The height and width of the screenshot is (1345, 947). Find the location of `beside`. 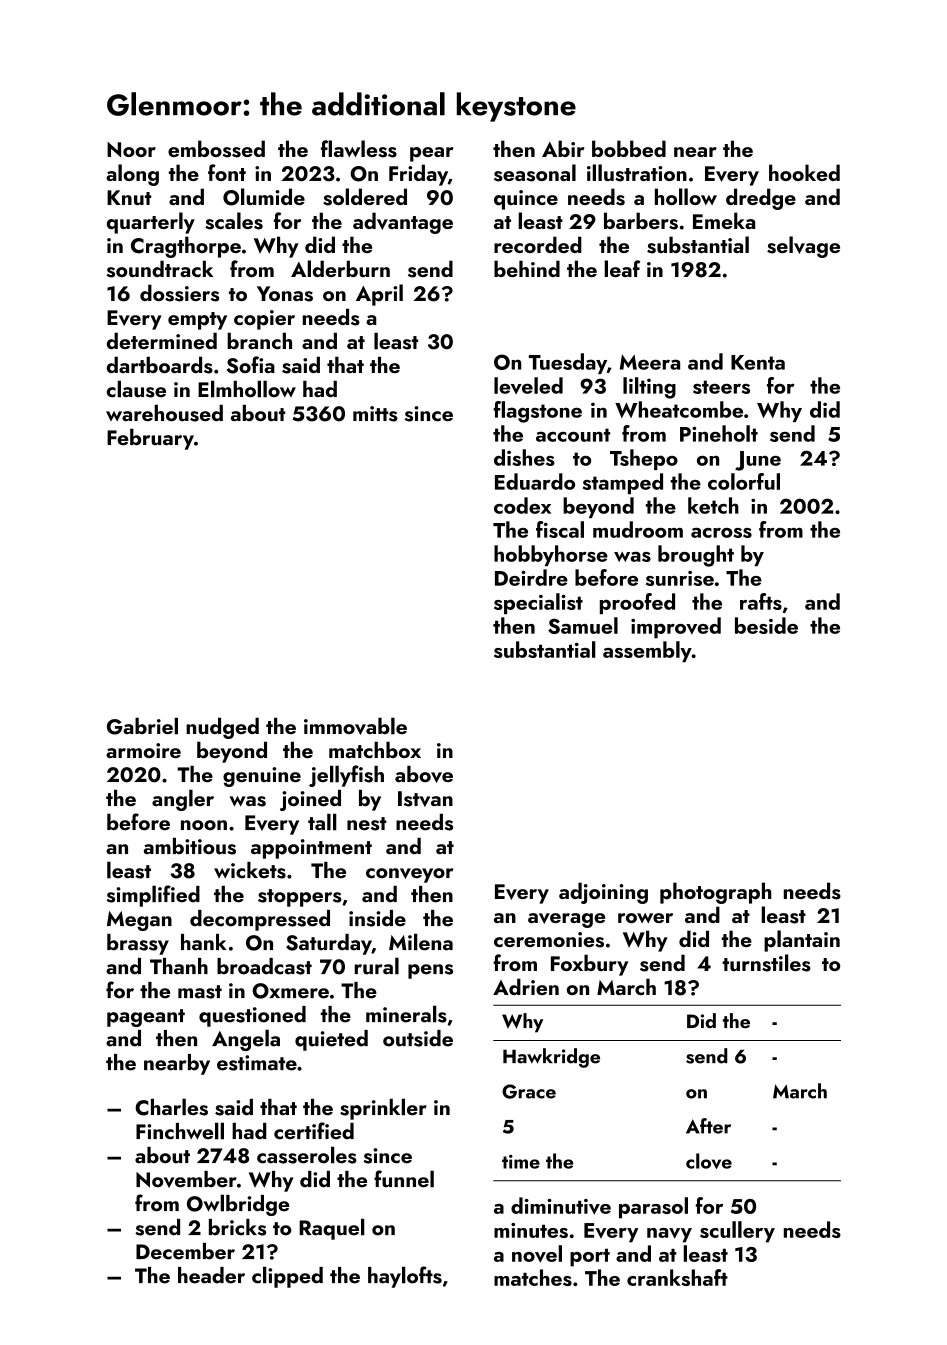

beside is located at coordinates (766, 625).
